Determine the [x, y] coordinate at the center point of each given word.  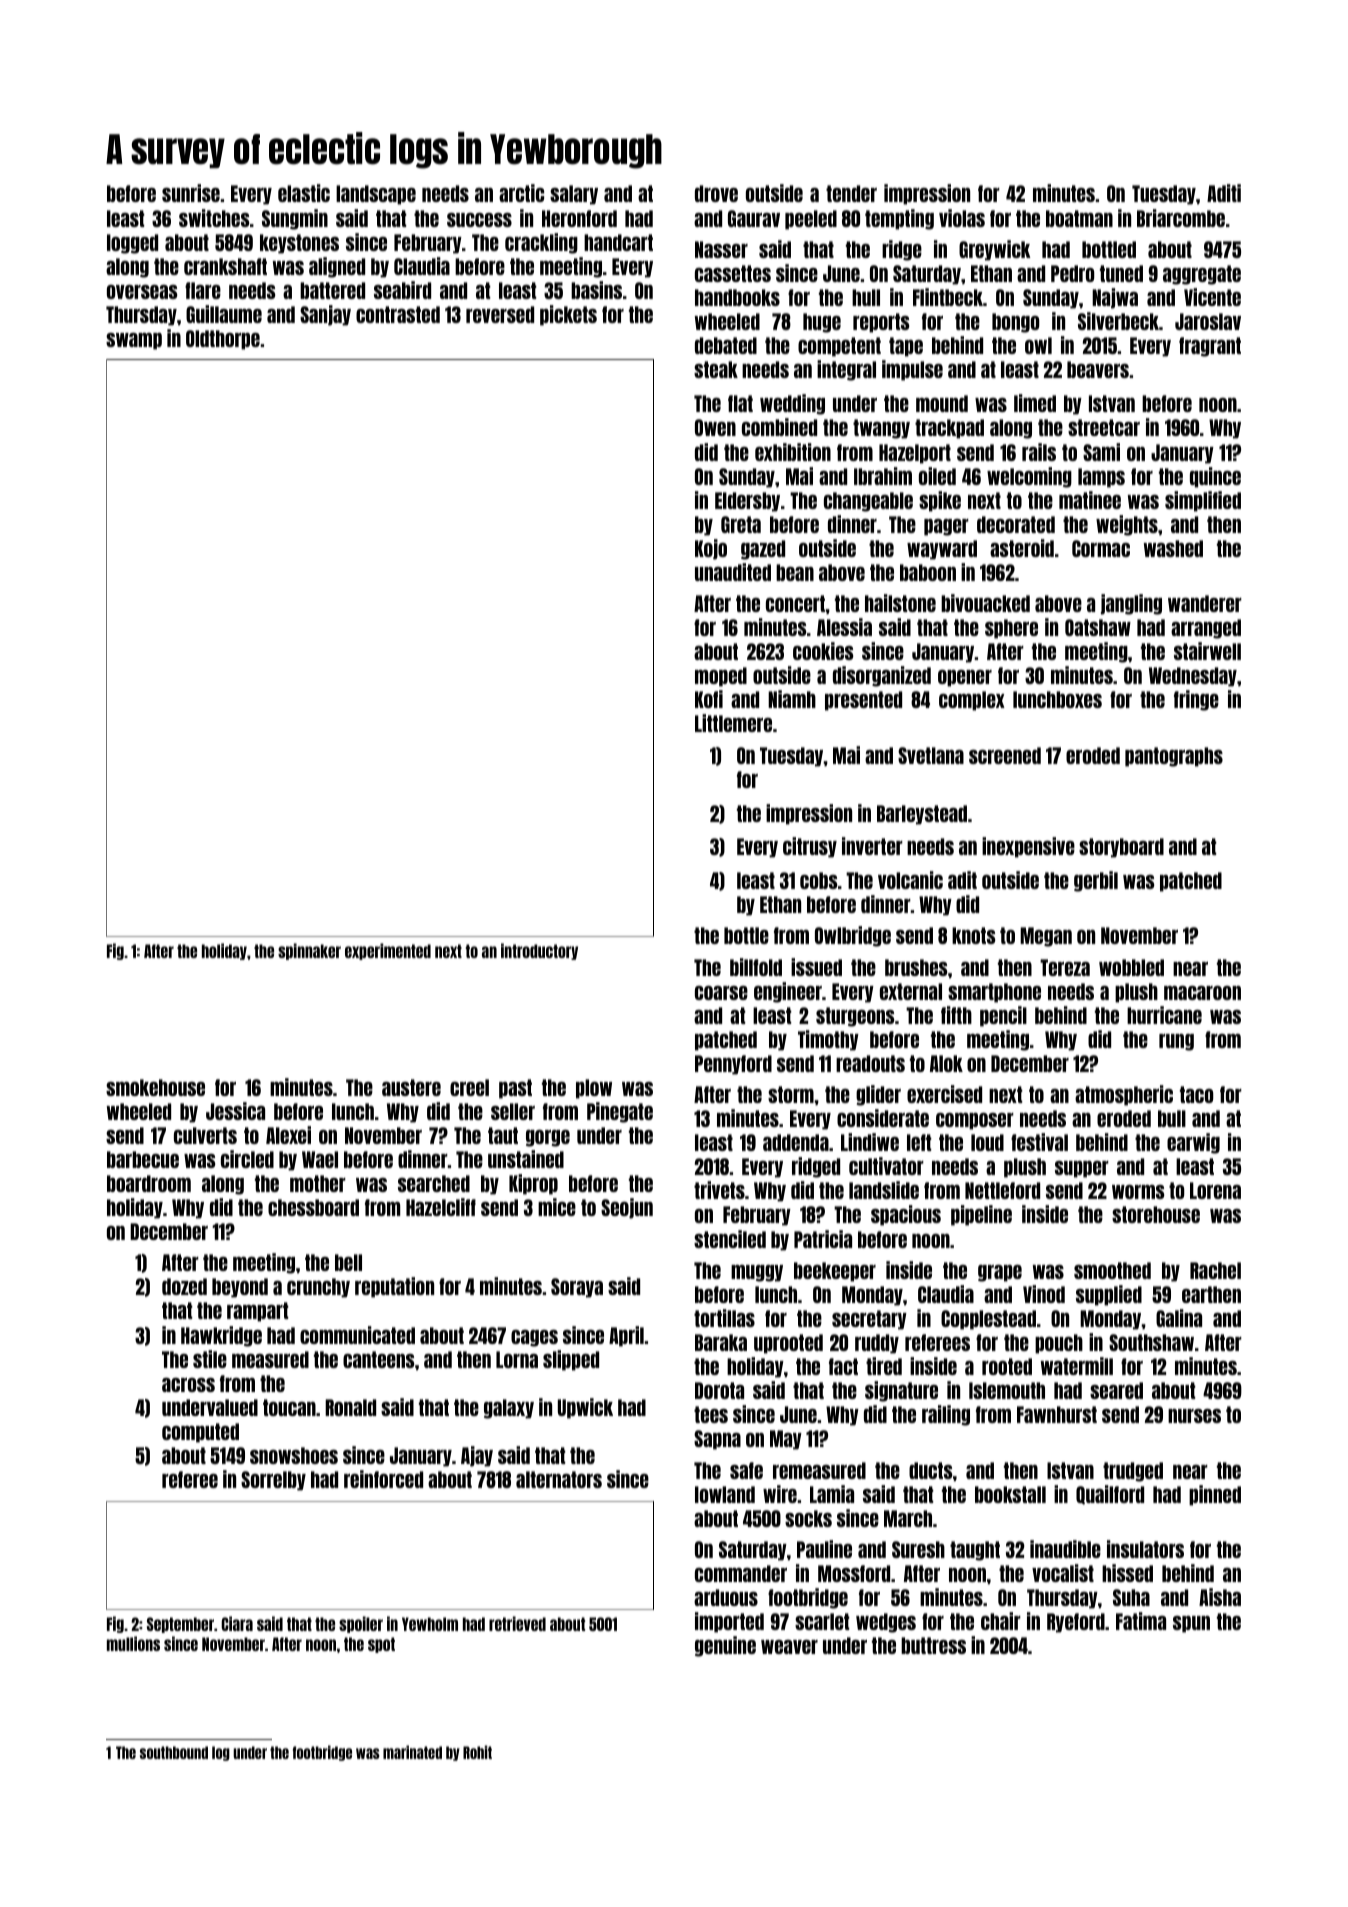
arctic [521, 193]
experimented [388, 951]
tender [851, 193]
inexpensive [1028, 847]
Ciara [237, 1623]
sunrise [191, 193]
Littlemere [733, 723]
